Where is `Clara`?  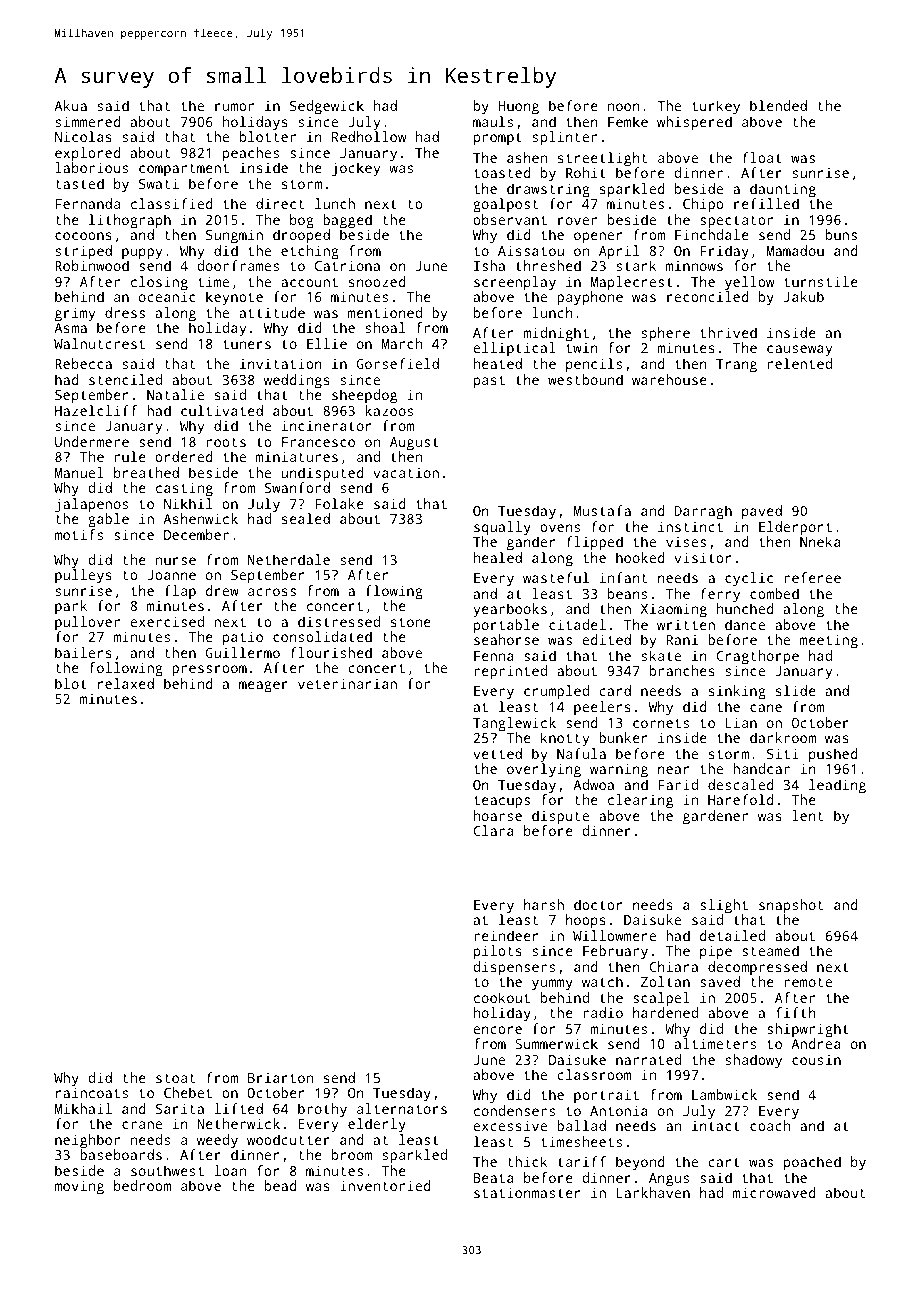
Clara is located at coordinates (493, 830).
